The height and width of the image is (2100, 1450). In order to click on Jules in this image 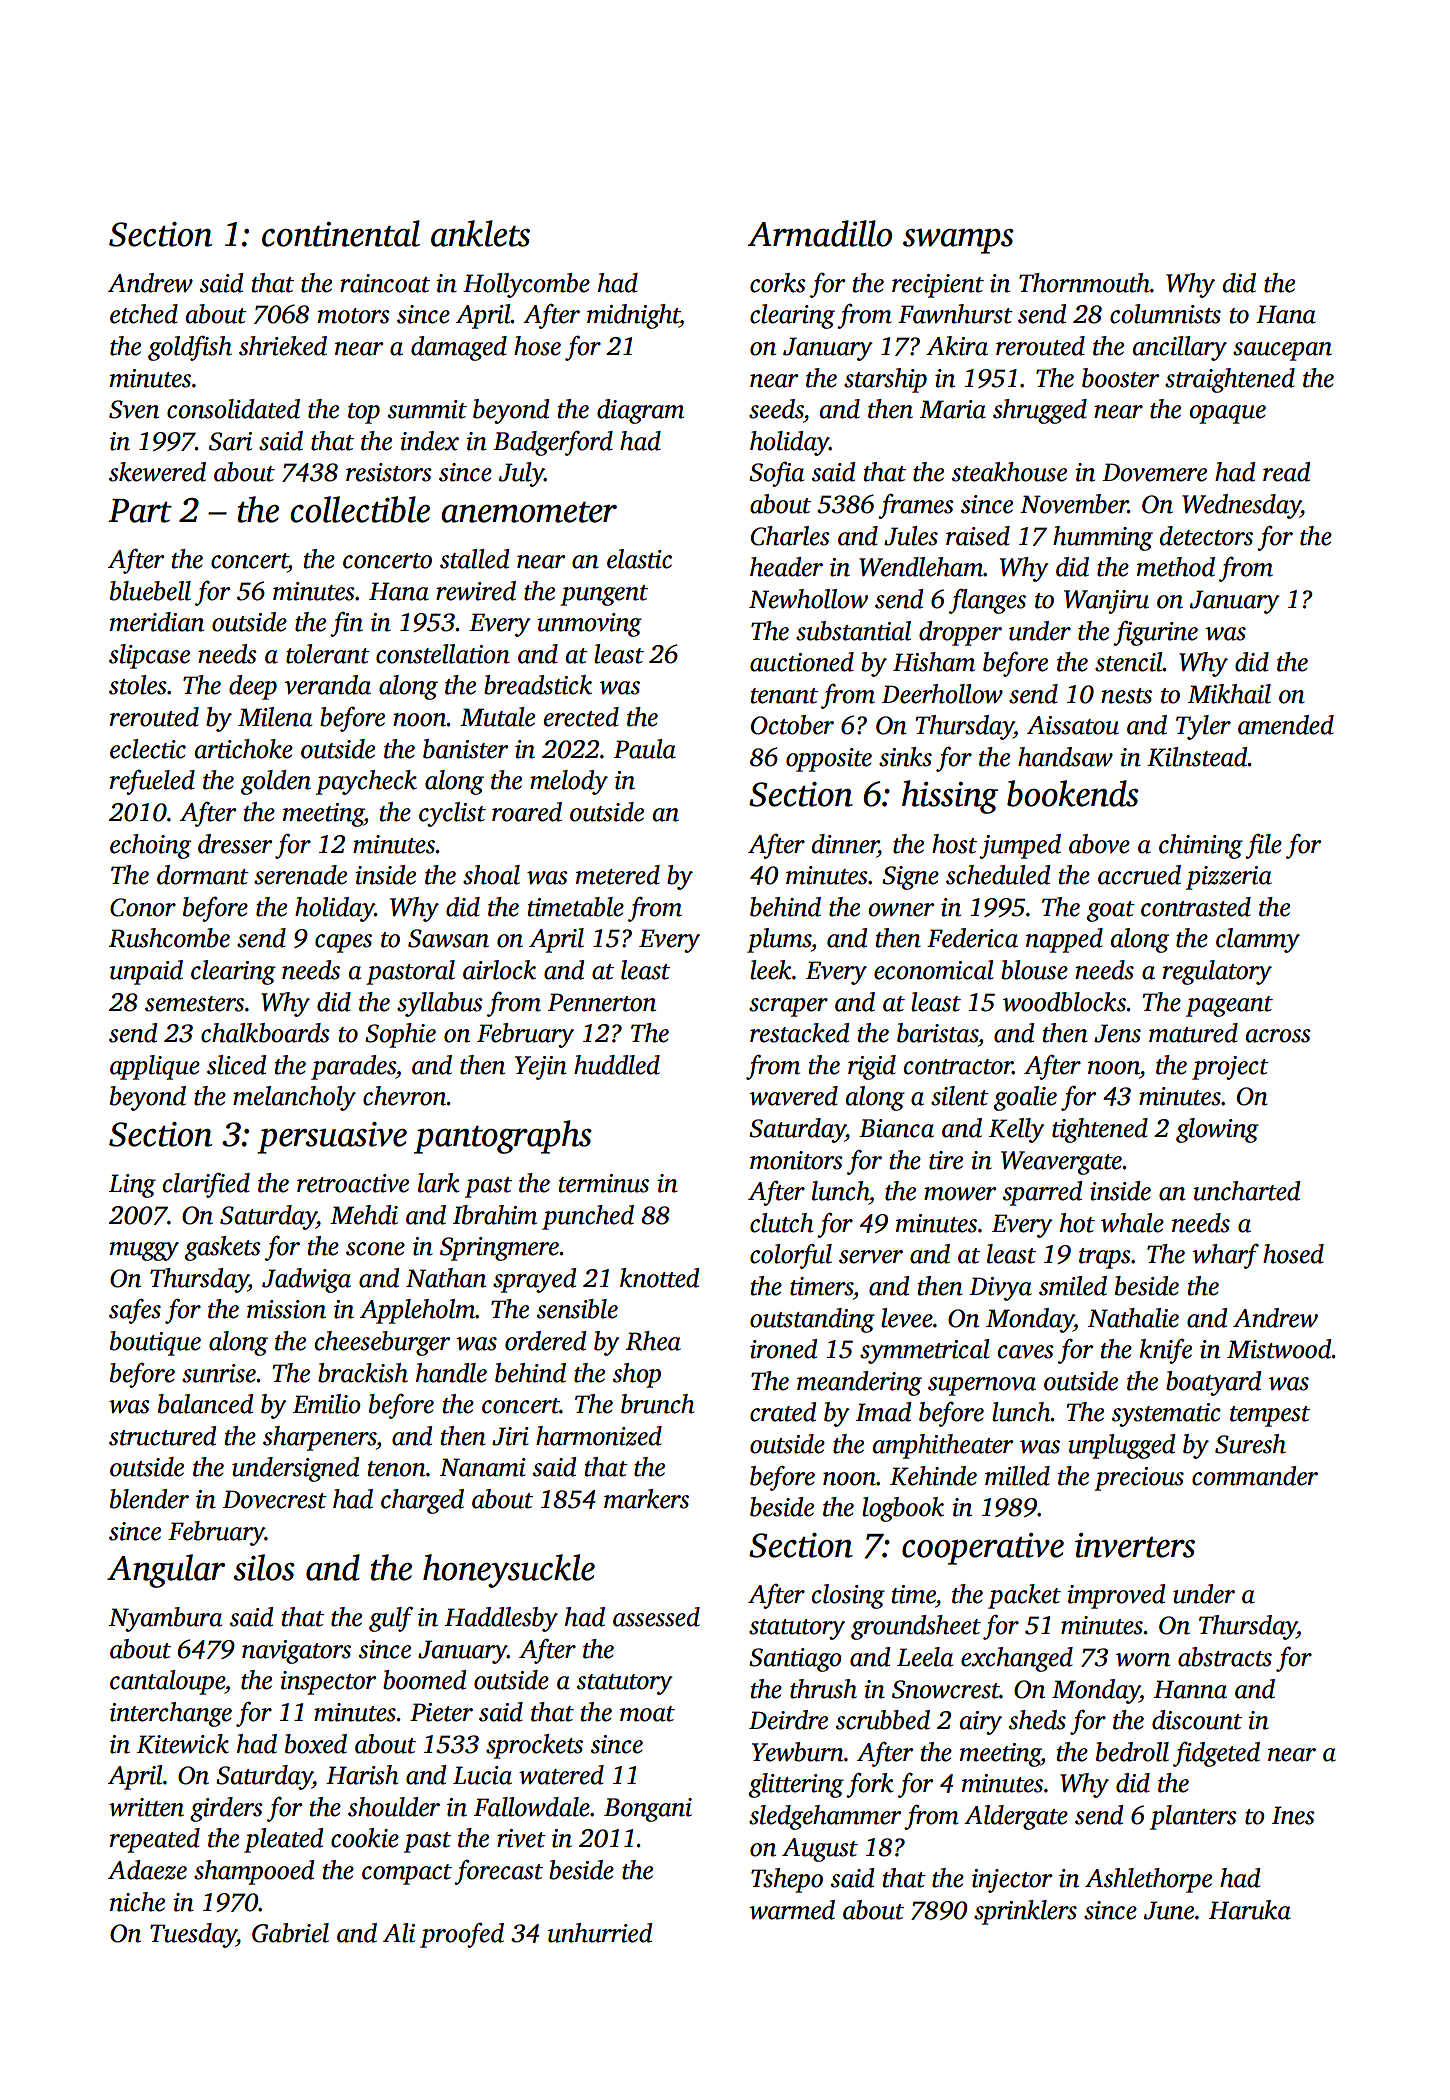, I will do `click(911, 536)`.
